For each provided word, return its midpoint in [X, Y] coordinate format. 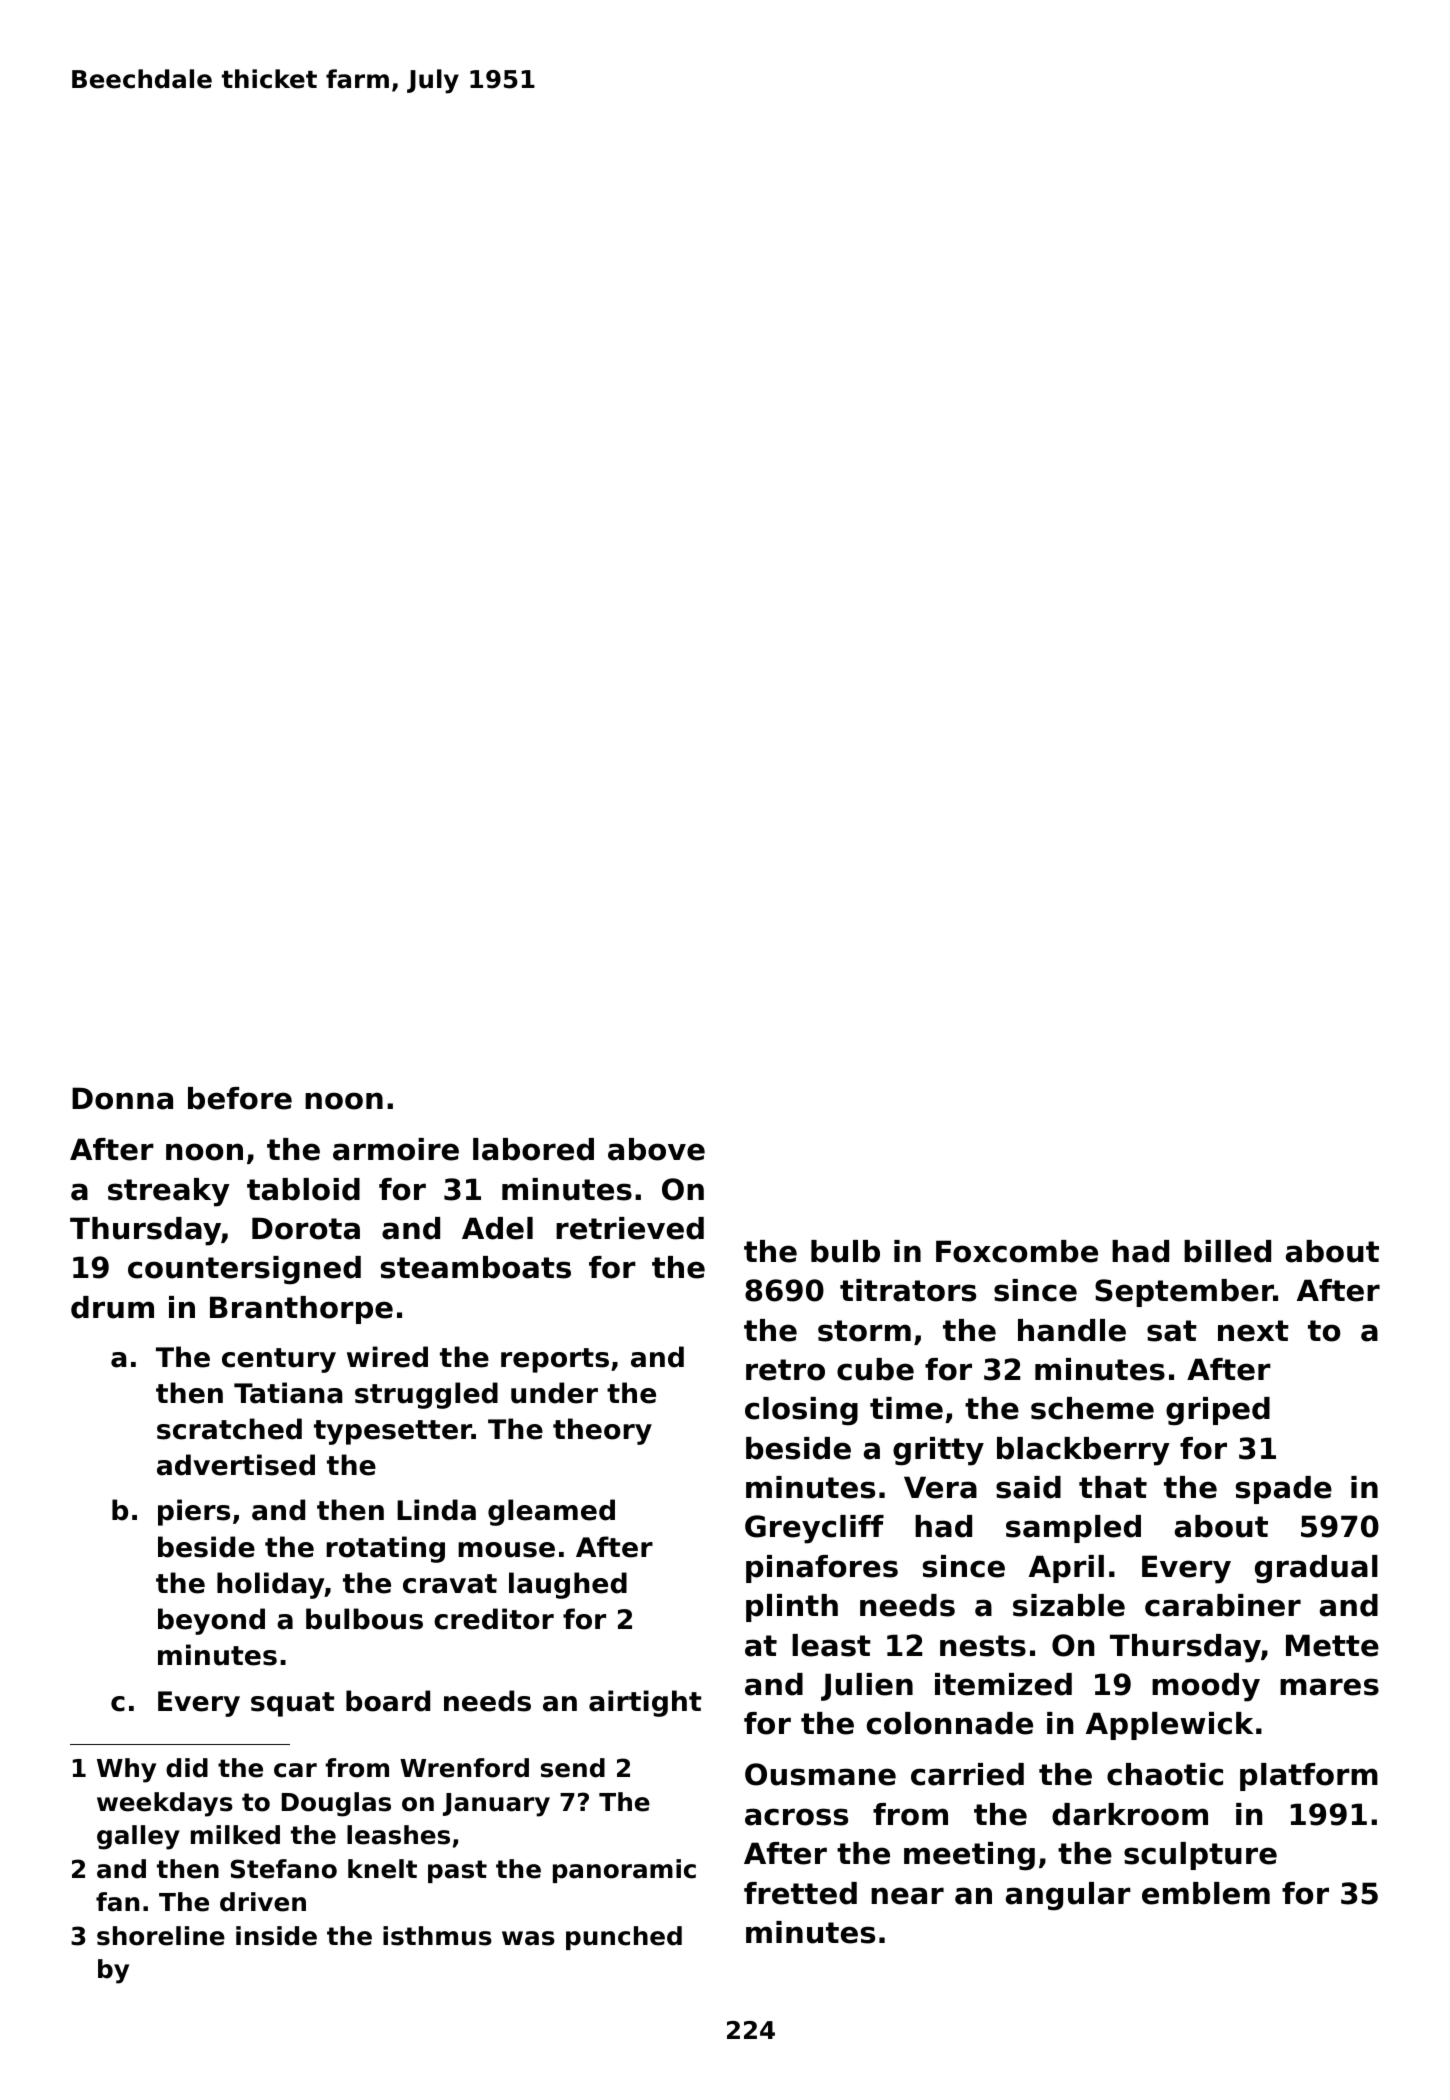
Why [126, 1770]
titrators [908, 1290]
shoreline [161, 1936]
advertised [236, 1465]
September [1184, 1293]
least [831, 1645]
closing [801, 1411]
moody [1206, 1687]
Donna [122, 1098]
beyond [211, 1621]
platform [1309, 1777]
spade [1284, 1490]
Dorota [306, 1228]
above [656, 1149]
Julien [867, 1687]
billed [1227, 1251]
